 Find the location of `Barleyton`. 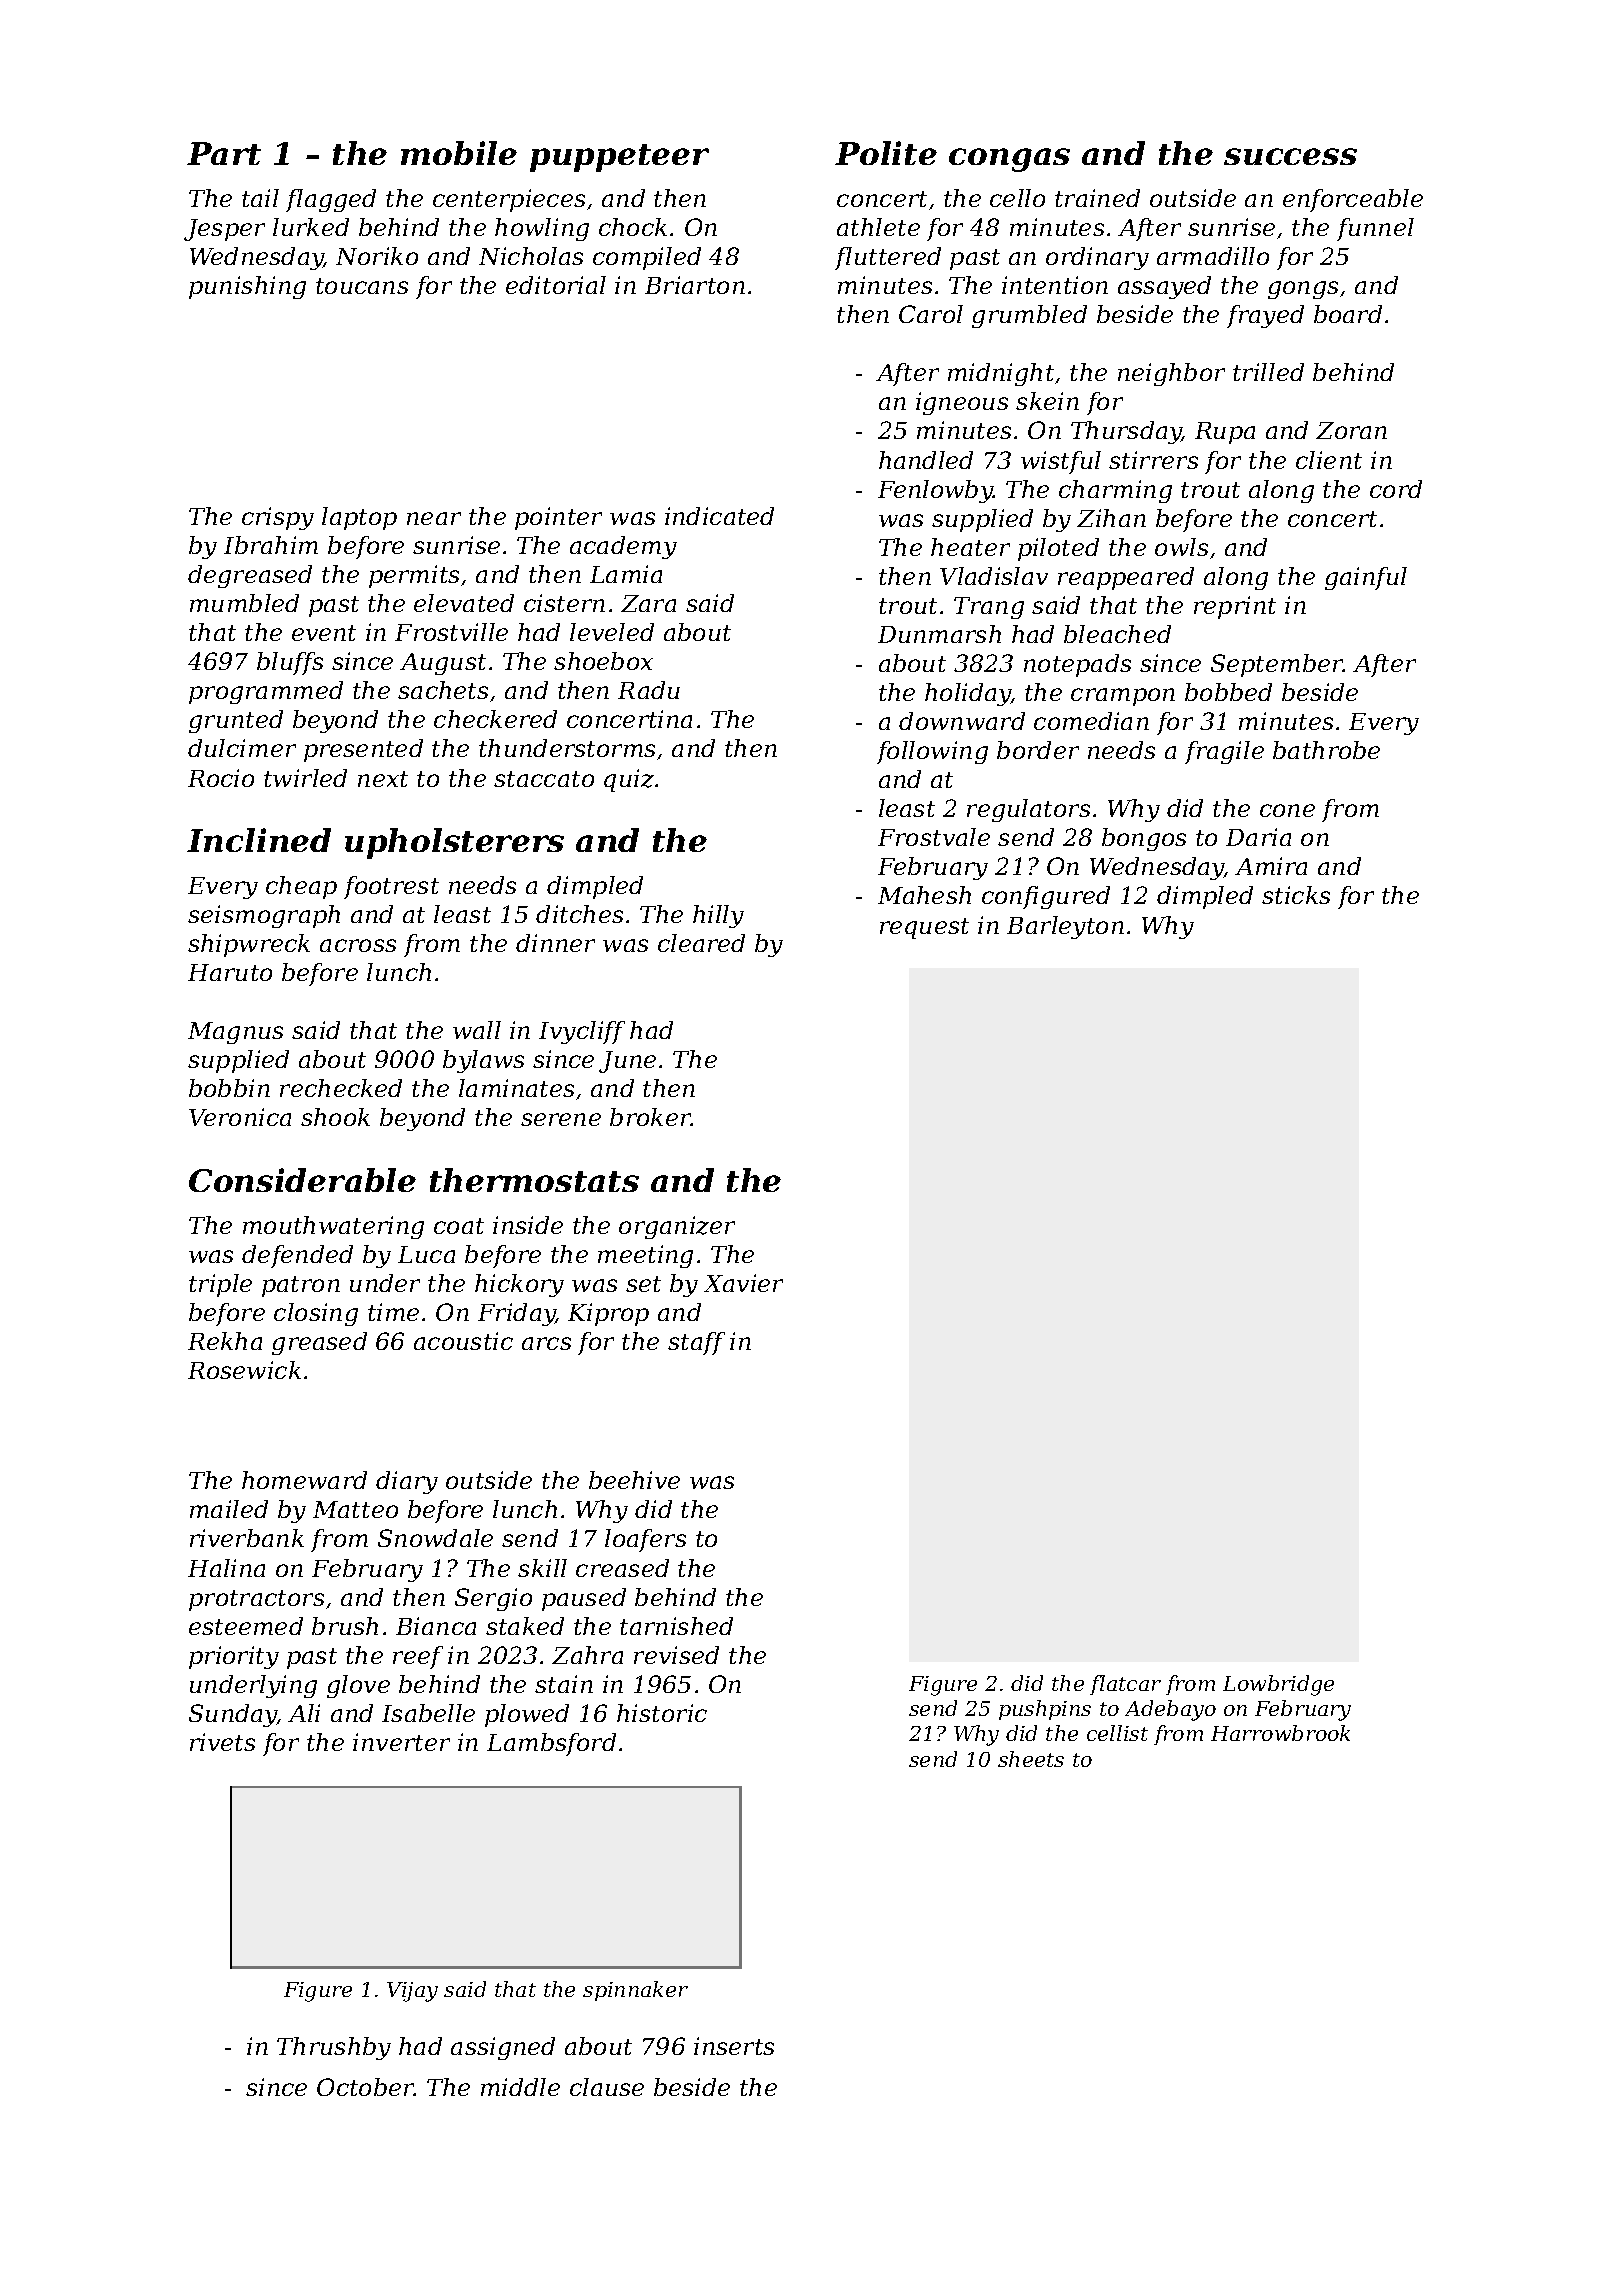

Barleyton is located at coordinates (1065, 927).
